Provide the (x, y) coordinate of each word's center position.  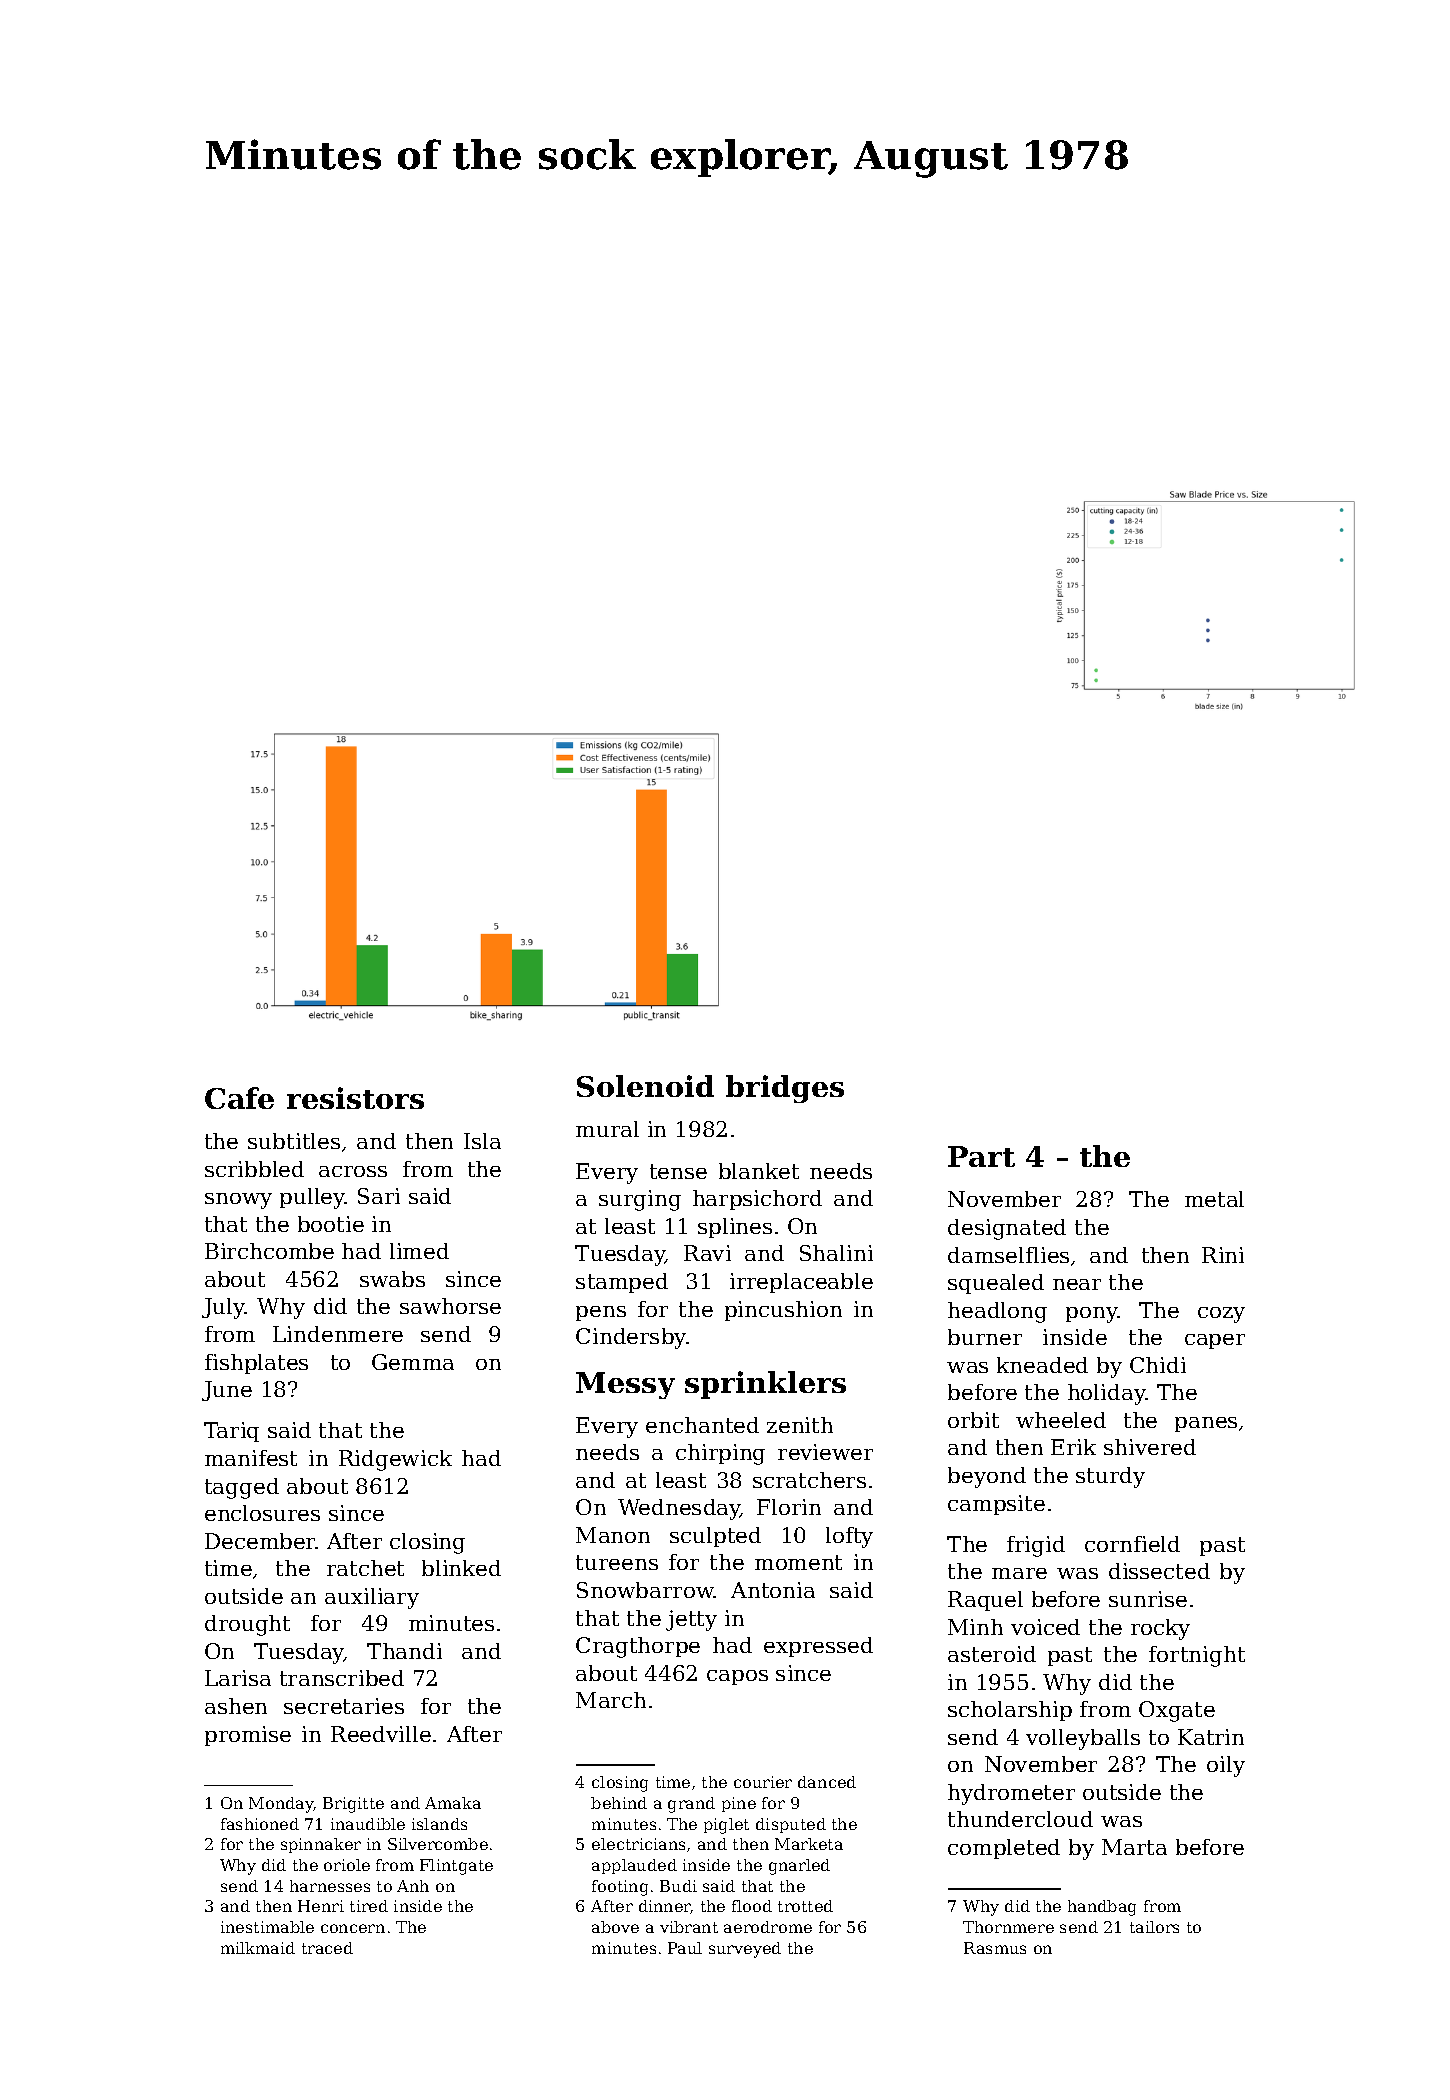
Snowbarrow (645, 1590)
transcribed (342, 1678)
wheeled (1061, 1420)
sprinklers (765, 1385)
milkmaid (258, 1948)
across (353, 1171)
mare (1019, 1573)
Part (981, 1156)
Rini (1223, 1255)
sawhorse (450, 1306)
